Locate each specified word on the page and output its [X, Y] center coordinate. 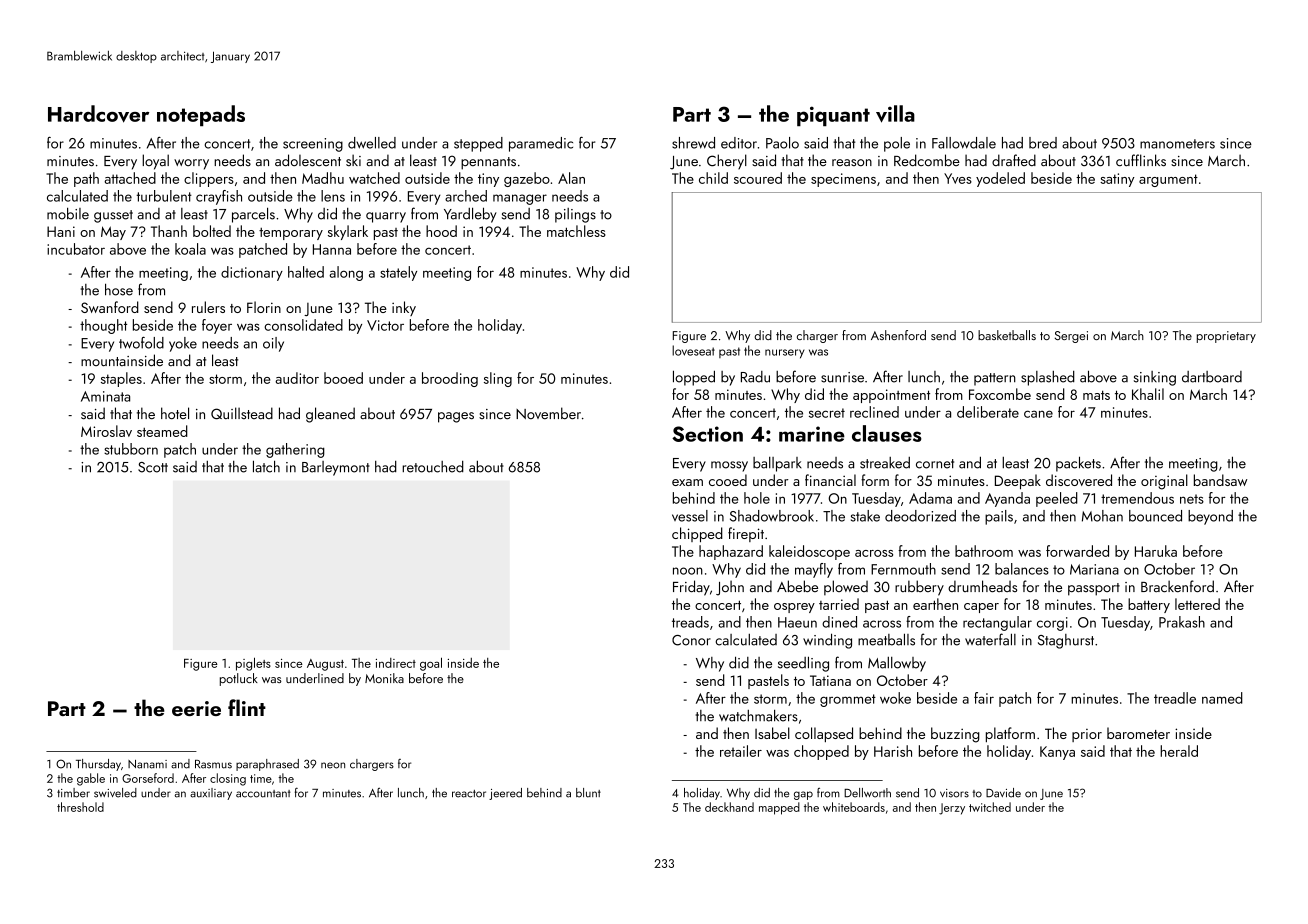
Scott [153, 467]
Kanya [1057, 753]
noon [688, 571]
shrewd [693, 143]
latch [266, 466]
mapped [779, 808]
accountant [263, 794]
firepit [746, 534]
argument [1168, 180]
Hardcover [98, 114]
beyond [1210, 517]
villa [895, 114]
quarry [386, 217]
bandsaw [1220, 480]
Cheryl [727, 162]
